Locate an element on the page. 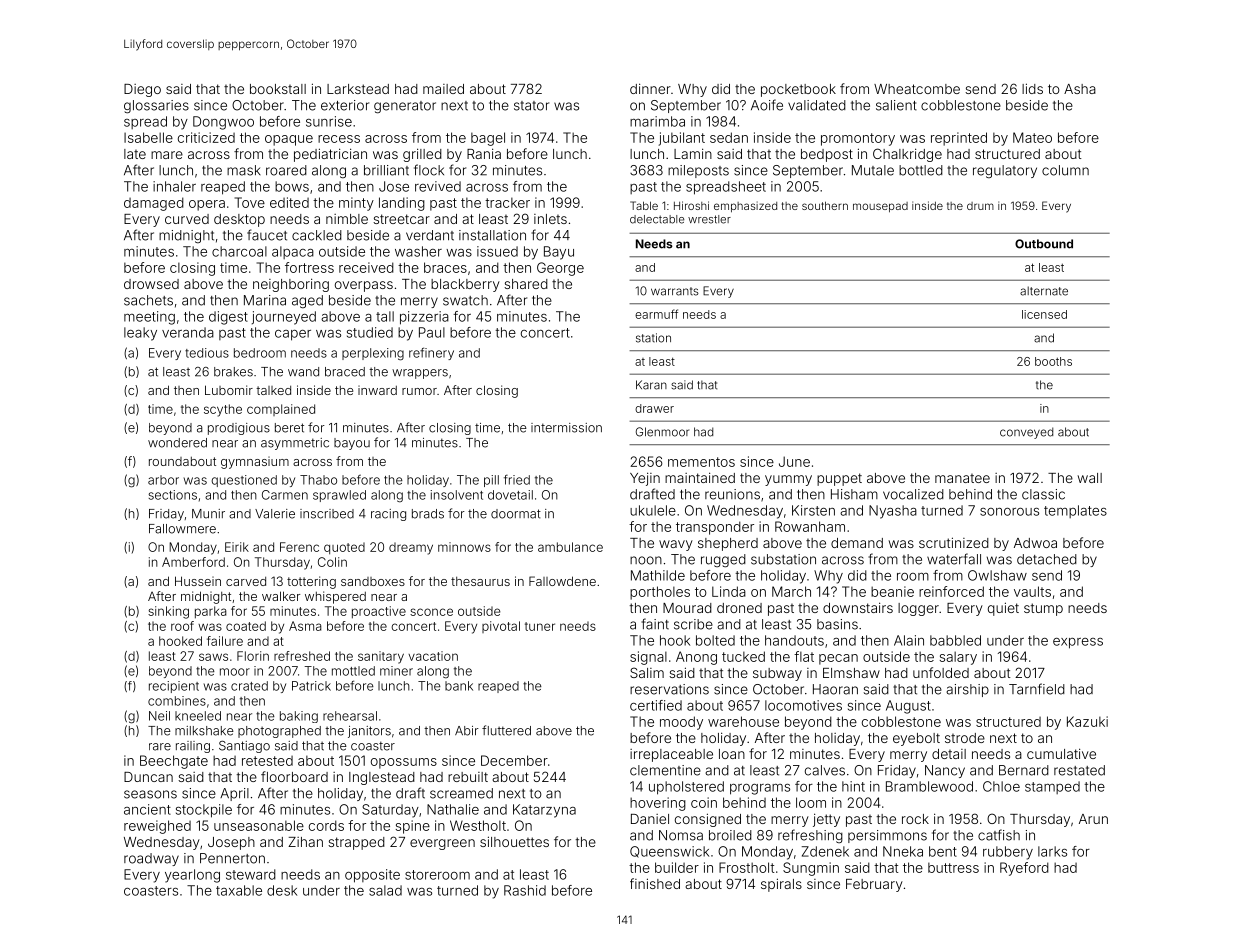  Bernard is located at coordinates (1024, 770).
